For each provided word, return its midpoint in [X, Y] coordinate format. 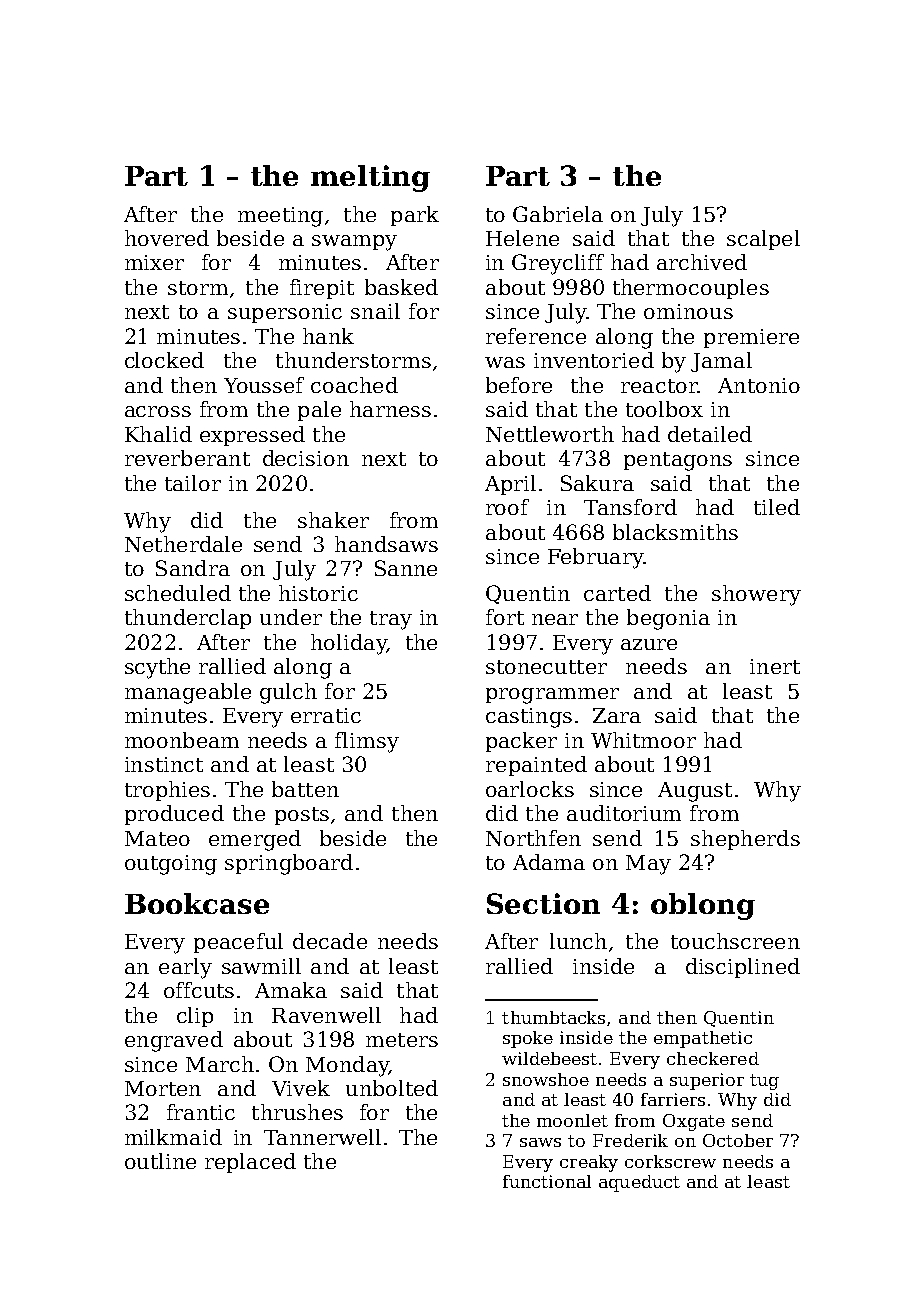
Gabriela [558, 214]
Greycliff [558, 264]
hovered [167, 238]
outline [160, 1161]
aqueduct [639, 1183]
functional [547, 1181]
